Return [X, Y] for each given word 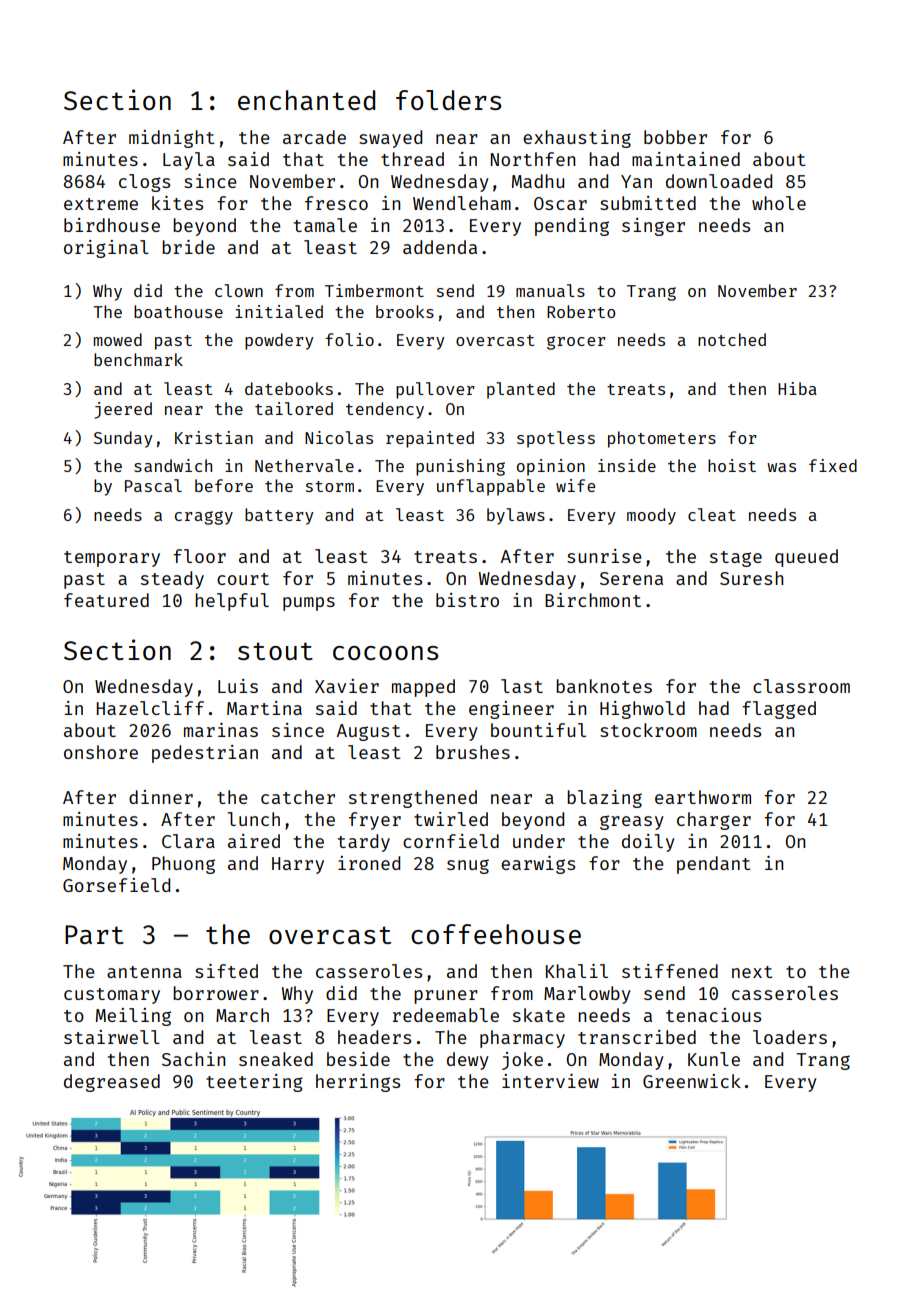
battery [279, 516]
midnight [172, 139]
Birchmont [593, 600]
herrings [358, 1083]
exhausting [577, 139]
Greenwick [692, 1081]
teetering [254, 1083]
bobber [675, 137]
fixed [833, 465]
